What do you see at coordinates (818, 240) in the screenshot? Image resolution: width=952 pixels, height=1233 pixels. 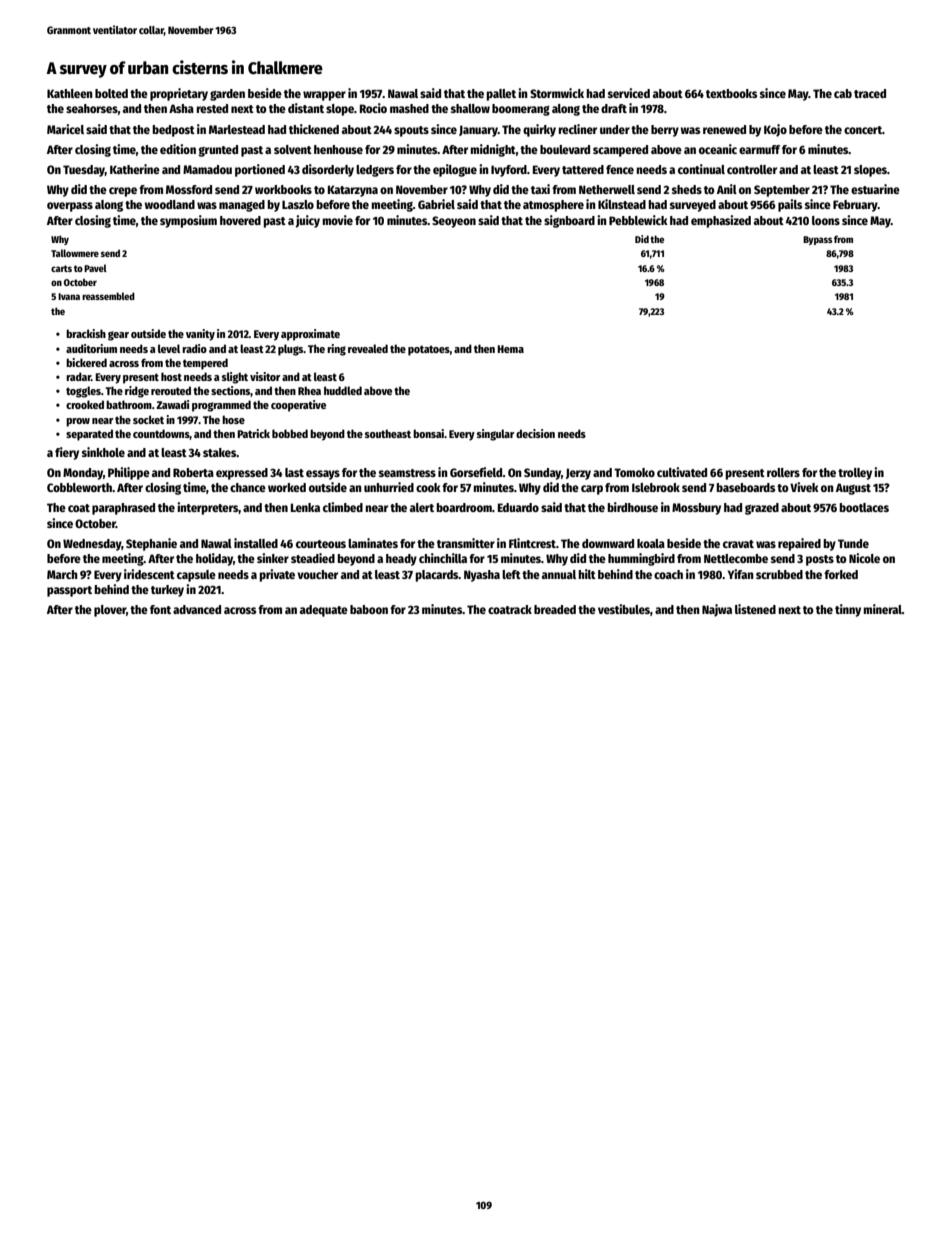 I see `Bypass` at bounding box center [818, 240].
